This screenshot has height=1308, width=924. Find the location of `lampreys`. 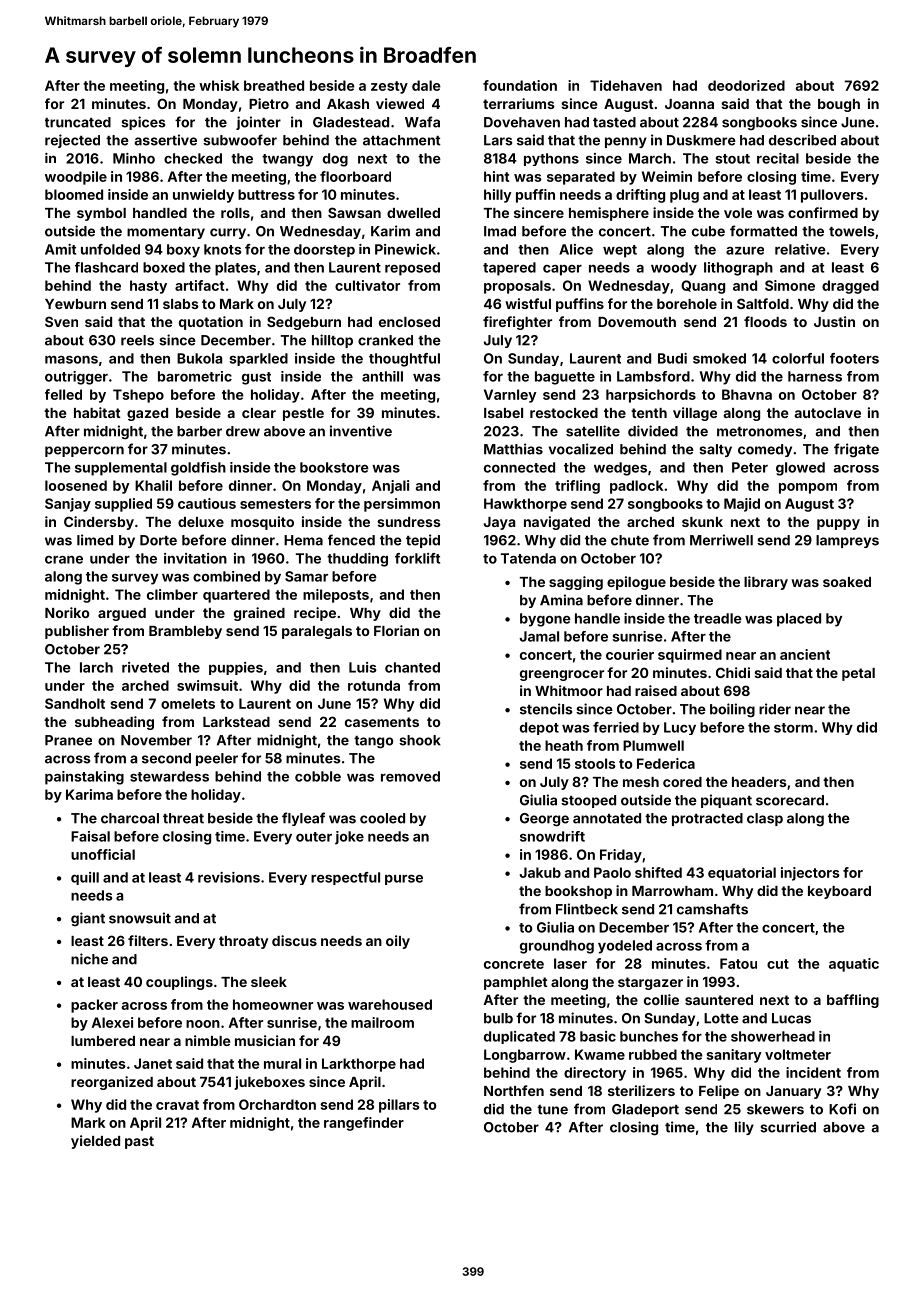

lampreys is located at coordinates (847, 541).
